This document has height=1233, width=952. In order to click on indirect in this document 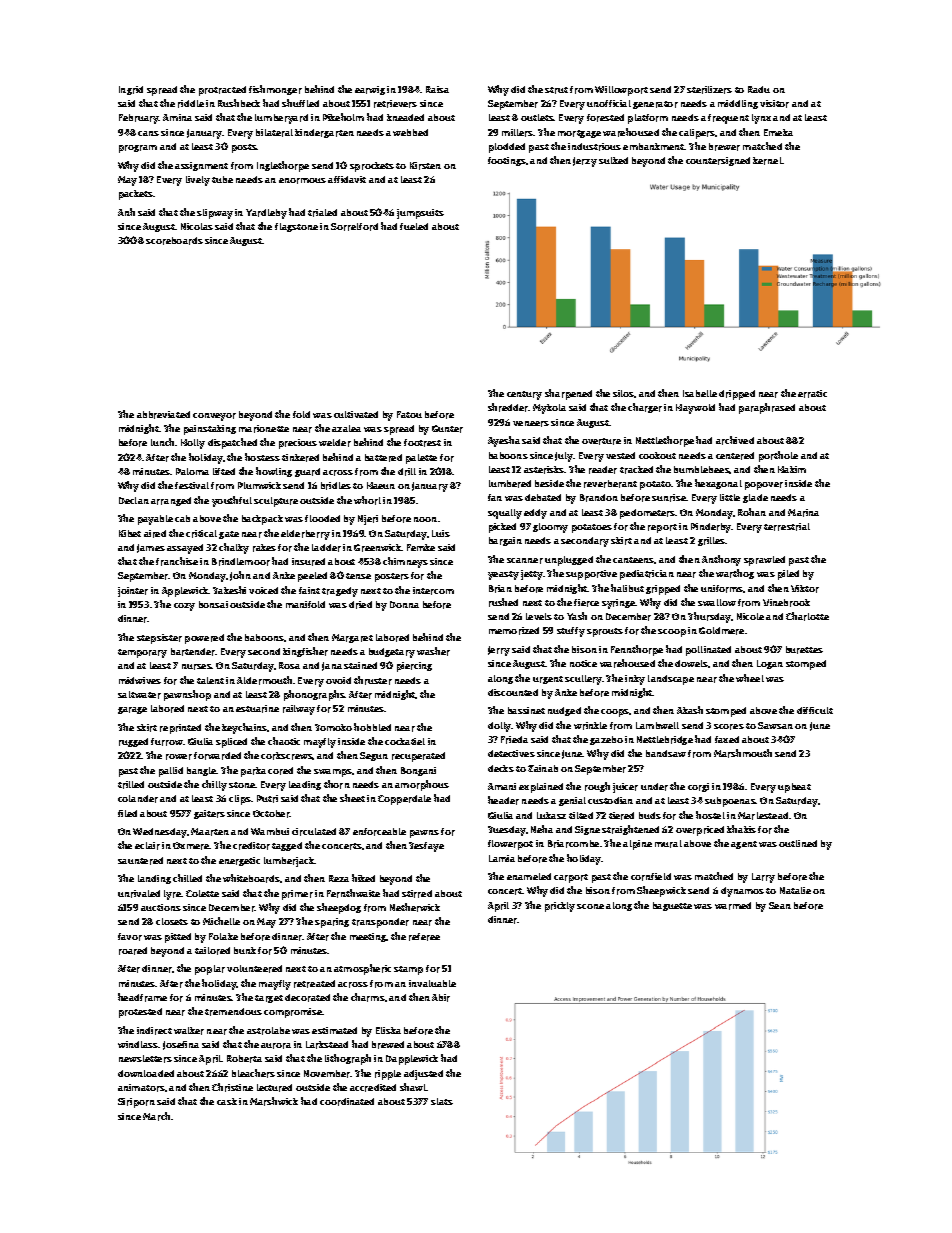, I will do `click(154, 1031)`.
